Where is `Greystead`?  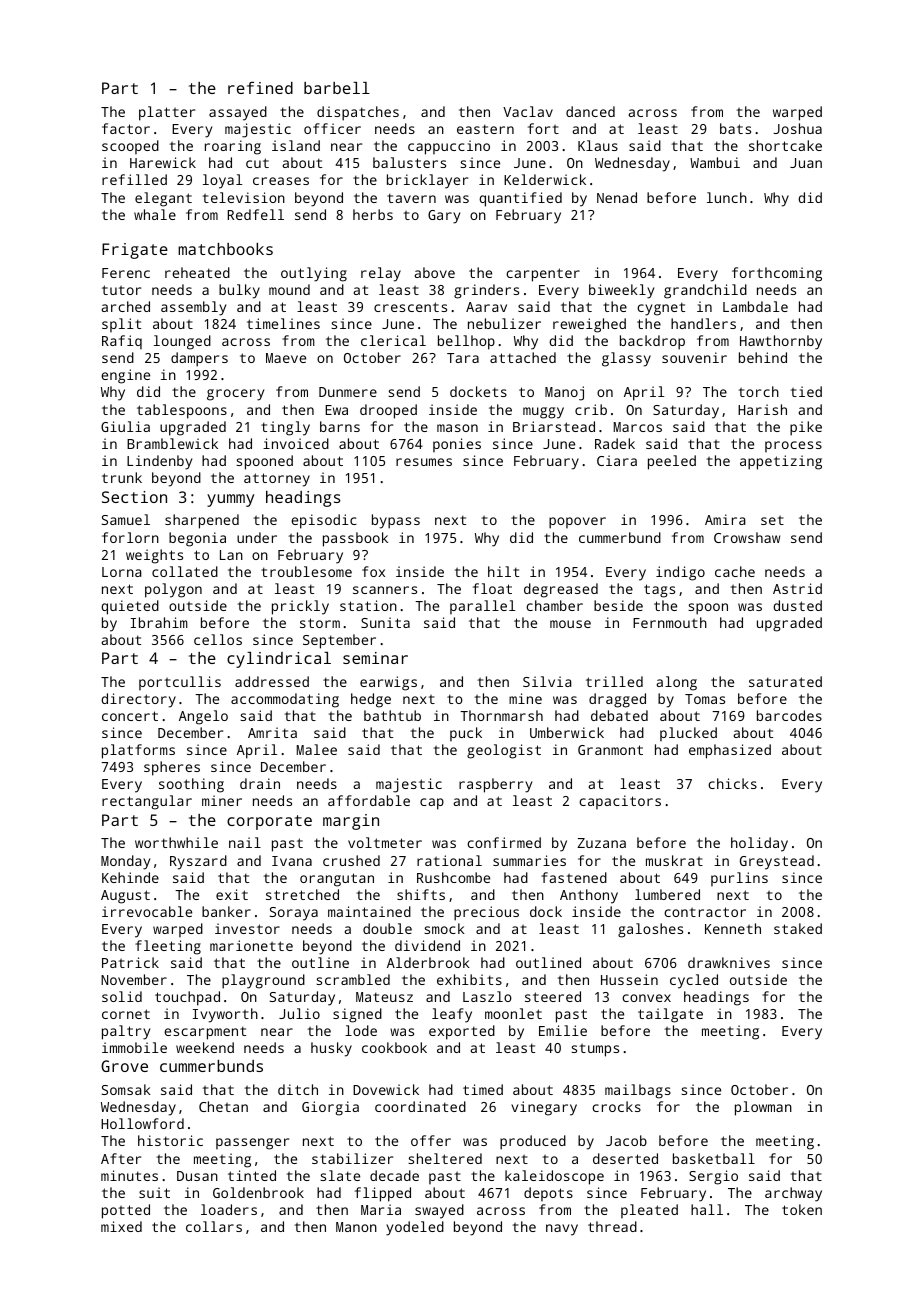 Greystead is located at coordinates (777, 862).
